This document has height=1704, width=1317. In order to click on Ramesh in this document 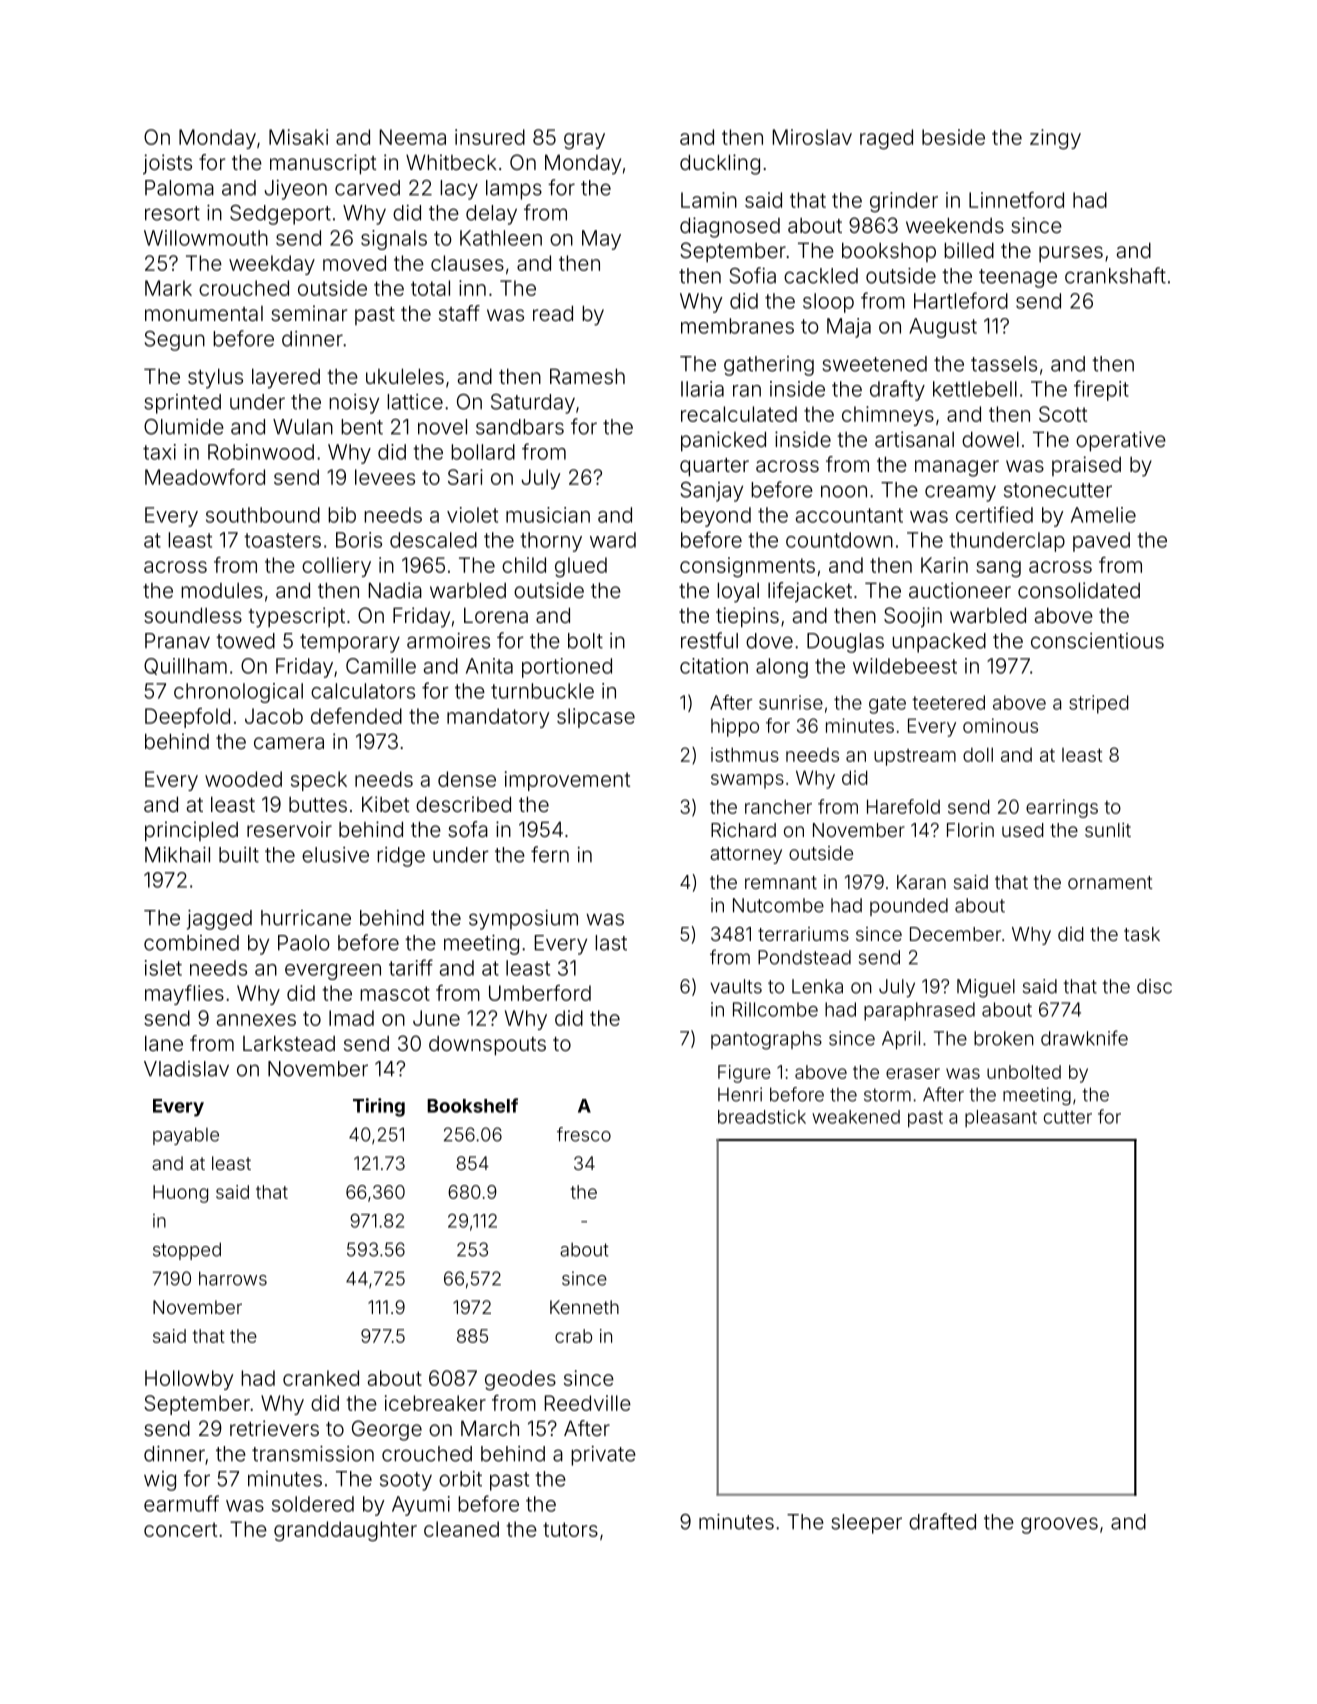, I will do `click(587, 376)`.
